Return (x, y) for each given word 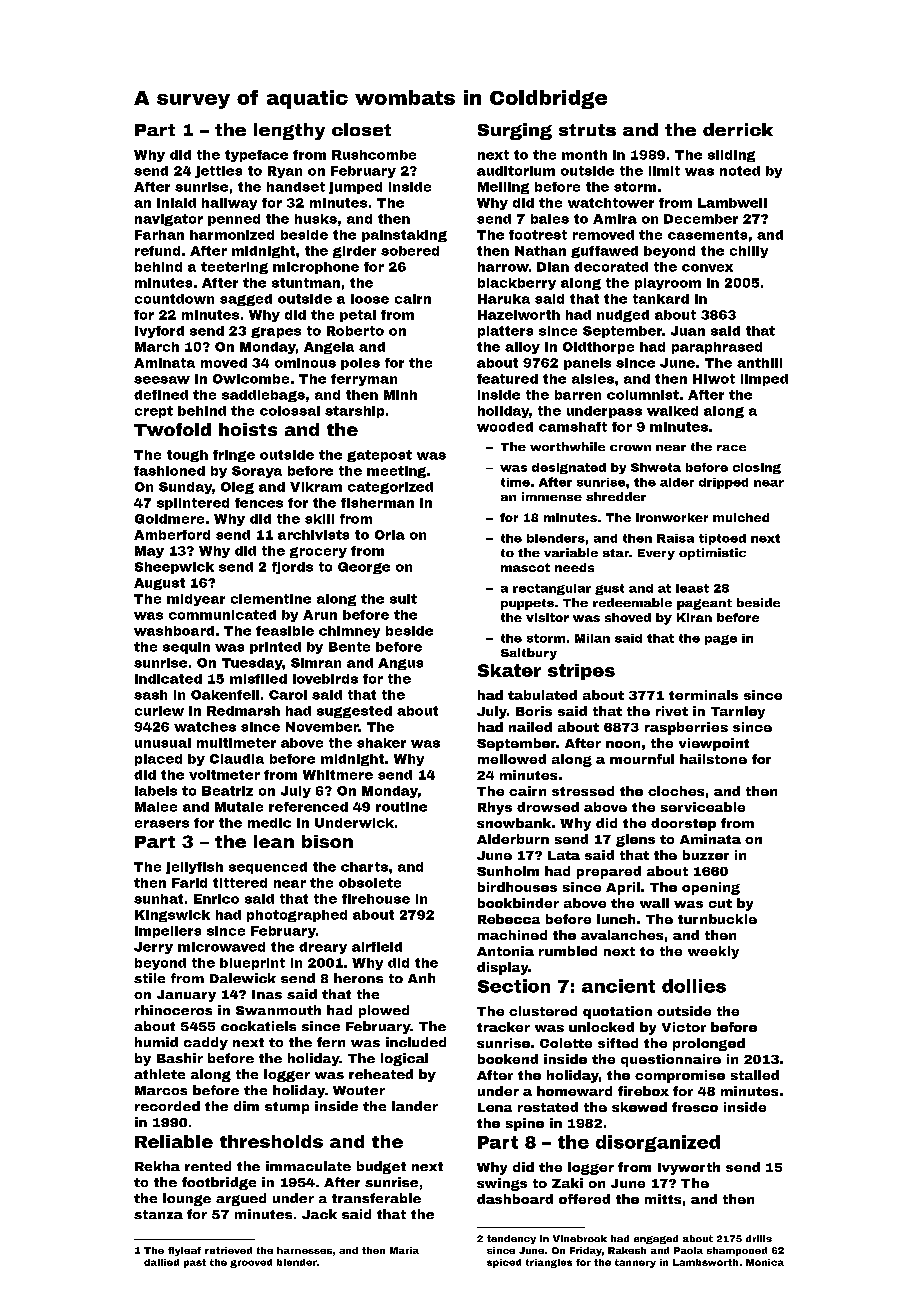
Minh (400, 395)
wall (654, 903)
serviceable (703, 807)
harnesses (304, 1250)
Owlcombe (251, 379)
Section (514, 986)
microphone (316, 268)
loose (370, 299)
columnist (643, 395)
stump (287, 1108)
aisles (593, 379)
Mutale (239, 807)
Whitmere (338, 775)
